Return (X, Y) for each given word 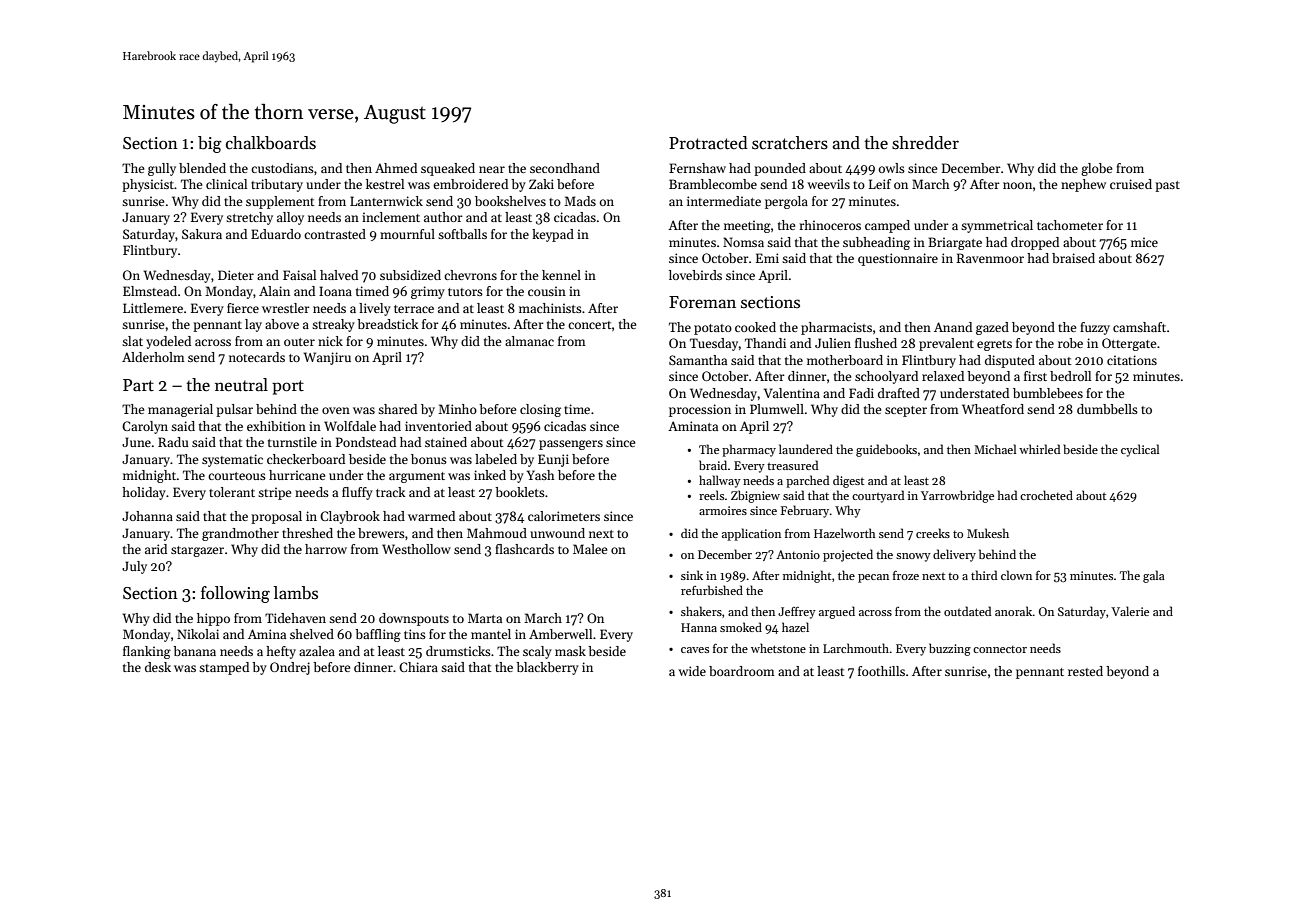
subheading (876, 243)
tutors (465, 292)
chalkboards (271, 143)
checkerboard (306, 459)
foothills (881, 671)
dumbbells (1107, 409)
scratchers (790, 143)
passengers (571, 445)
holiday (144, 493)
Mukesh (988, 533)
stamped (224, 668)
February (805, 511)
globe (1097, 169)
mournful (407, 234)
